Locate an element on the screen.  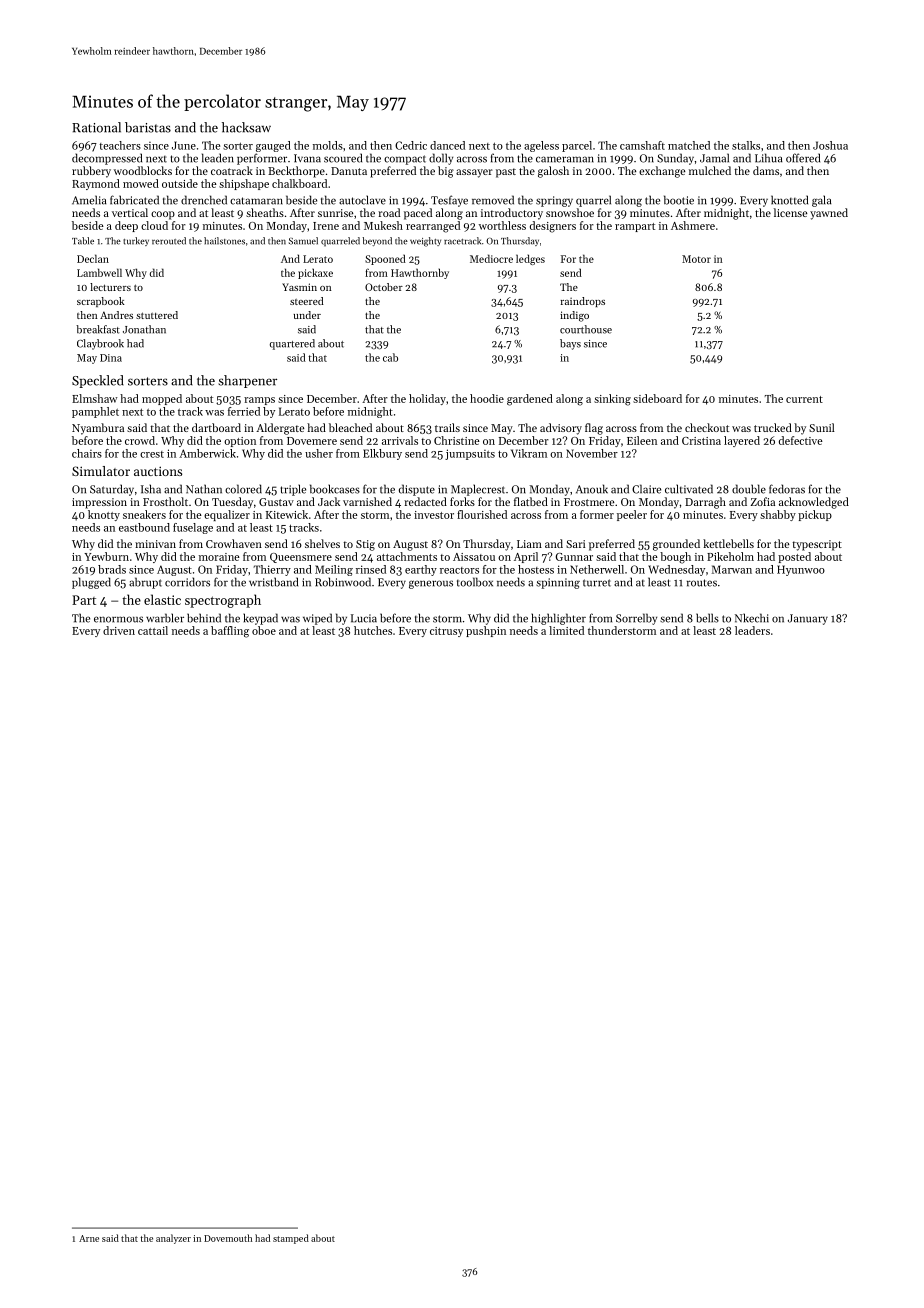
Anouk is located at coordinates (592, 489).
